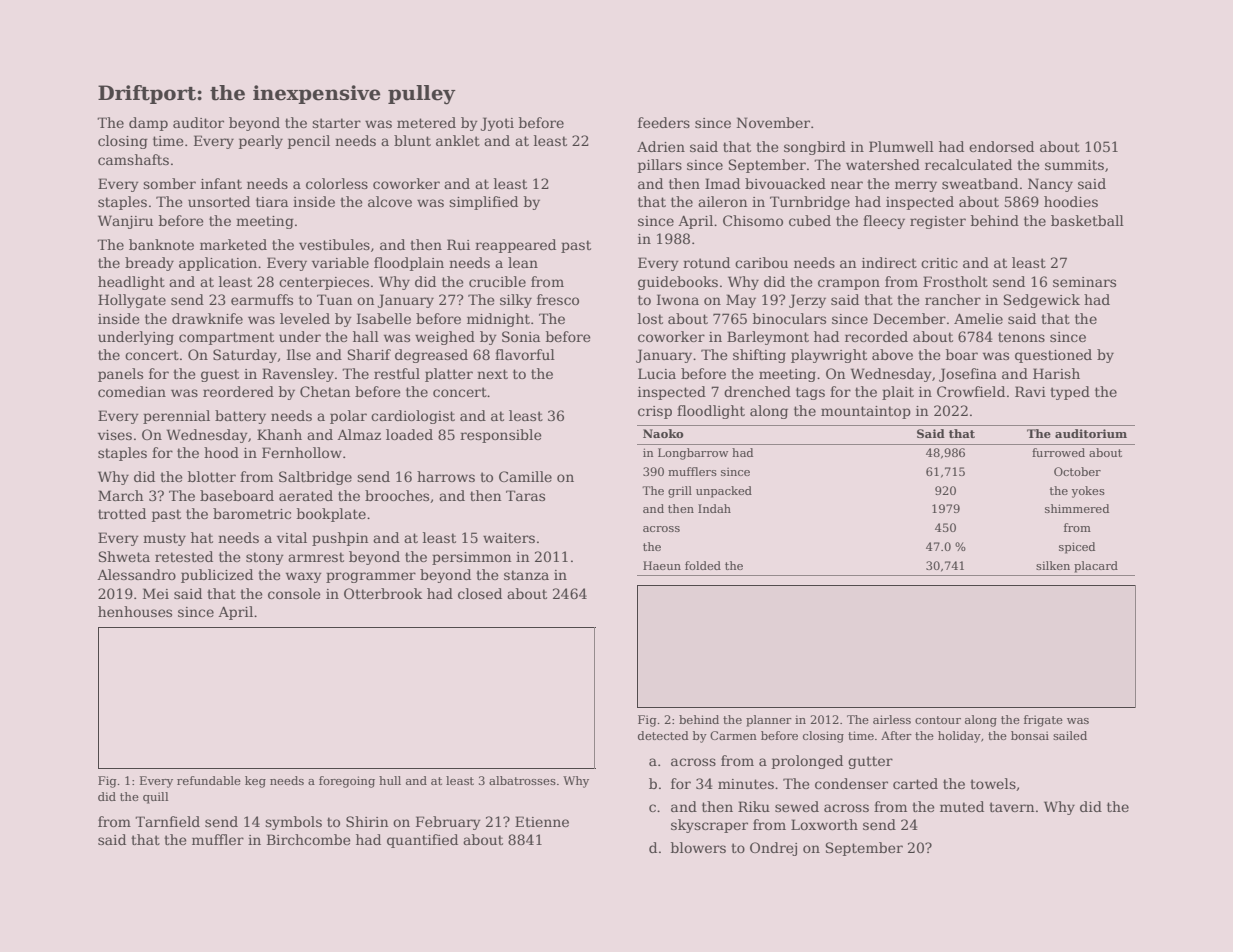  What do you see at coordinates (883, 164) in the document?
I see `watershed` at bounding box center [883, 164].
